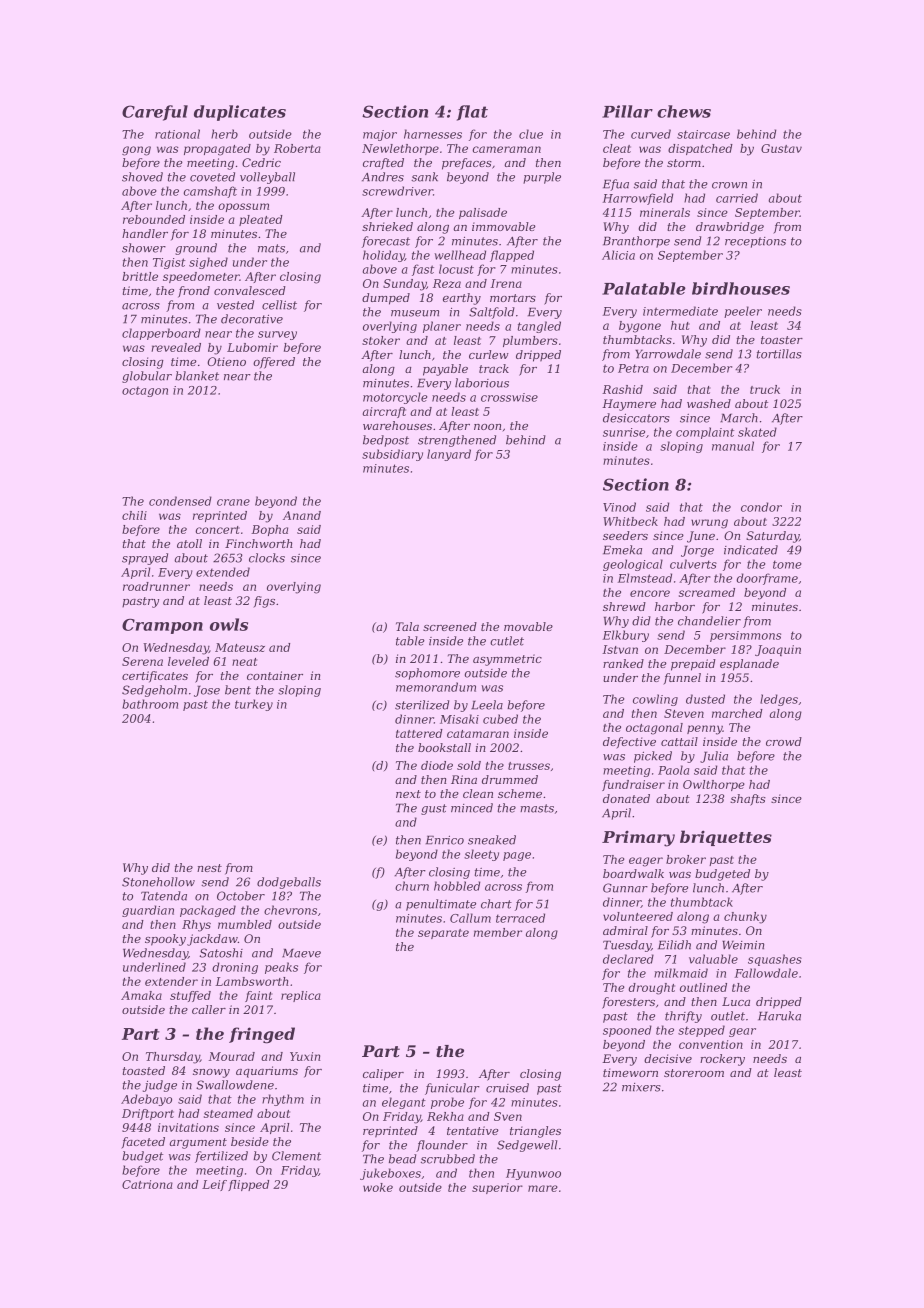 The image size is (924, 1308). What do you see at coordinates (380, 135) in the document?
I see `major` at bounding box center [380, 135].
